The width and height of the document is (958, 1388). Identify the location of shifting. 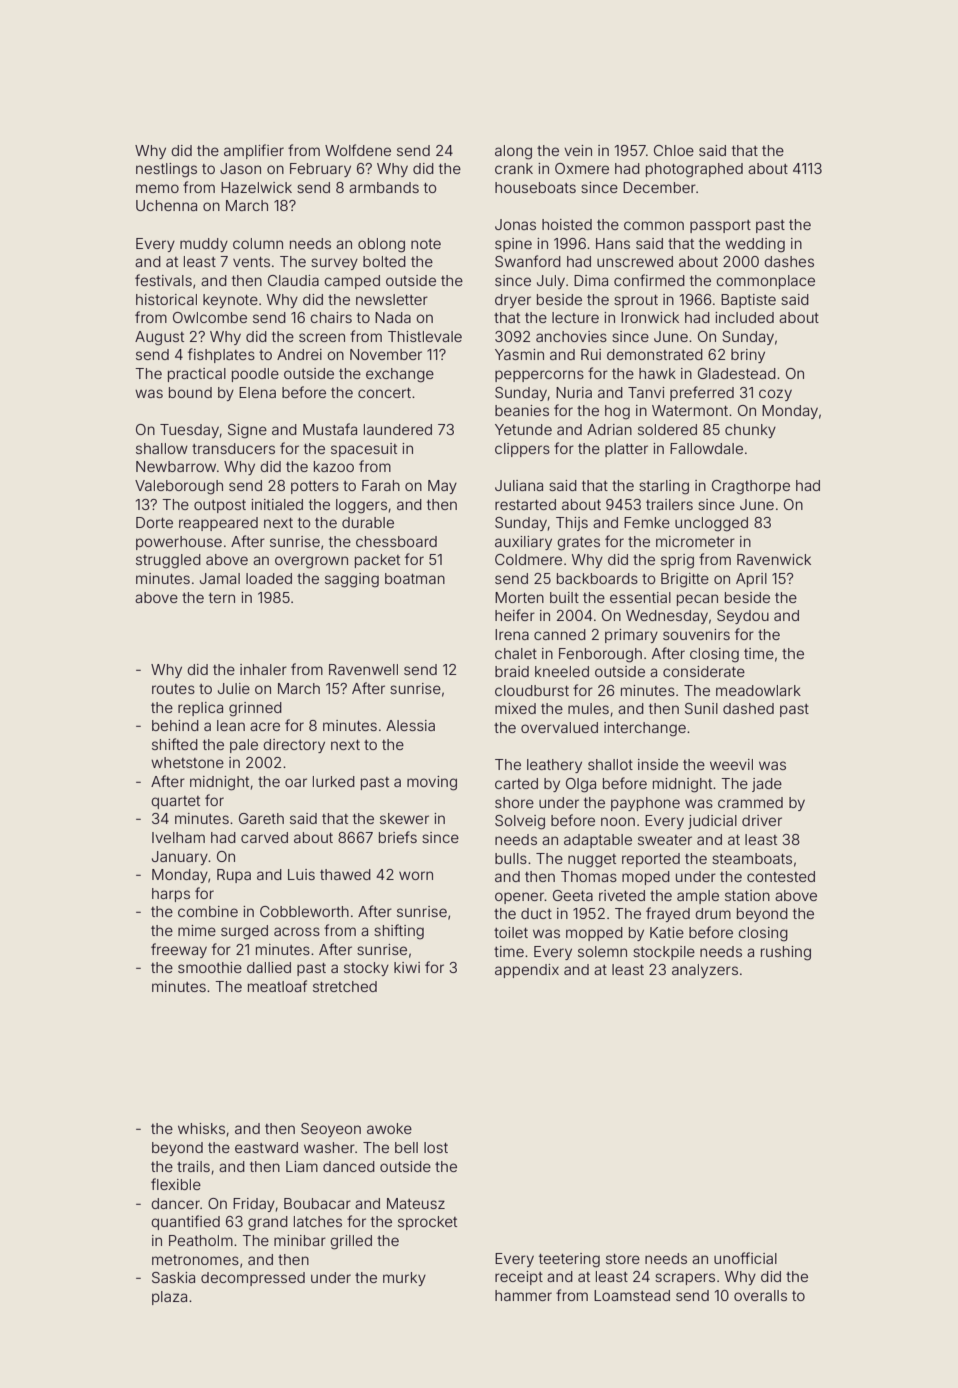
(399, 932).
